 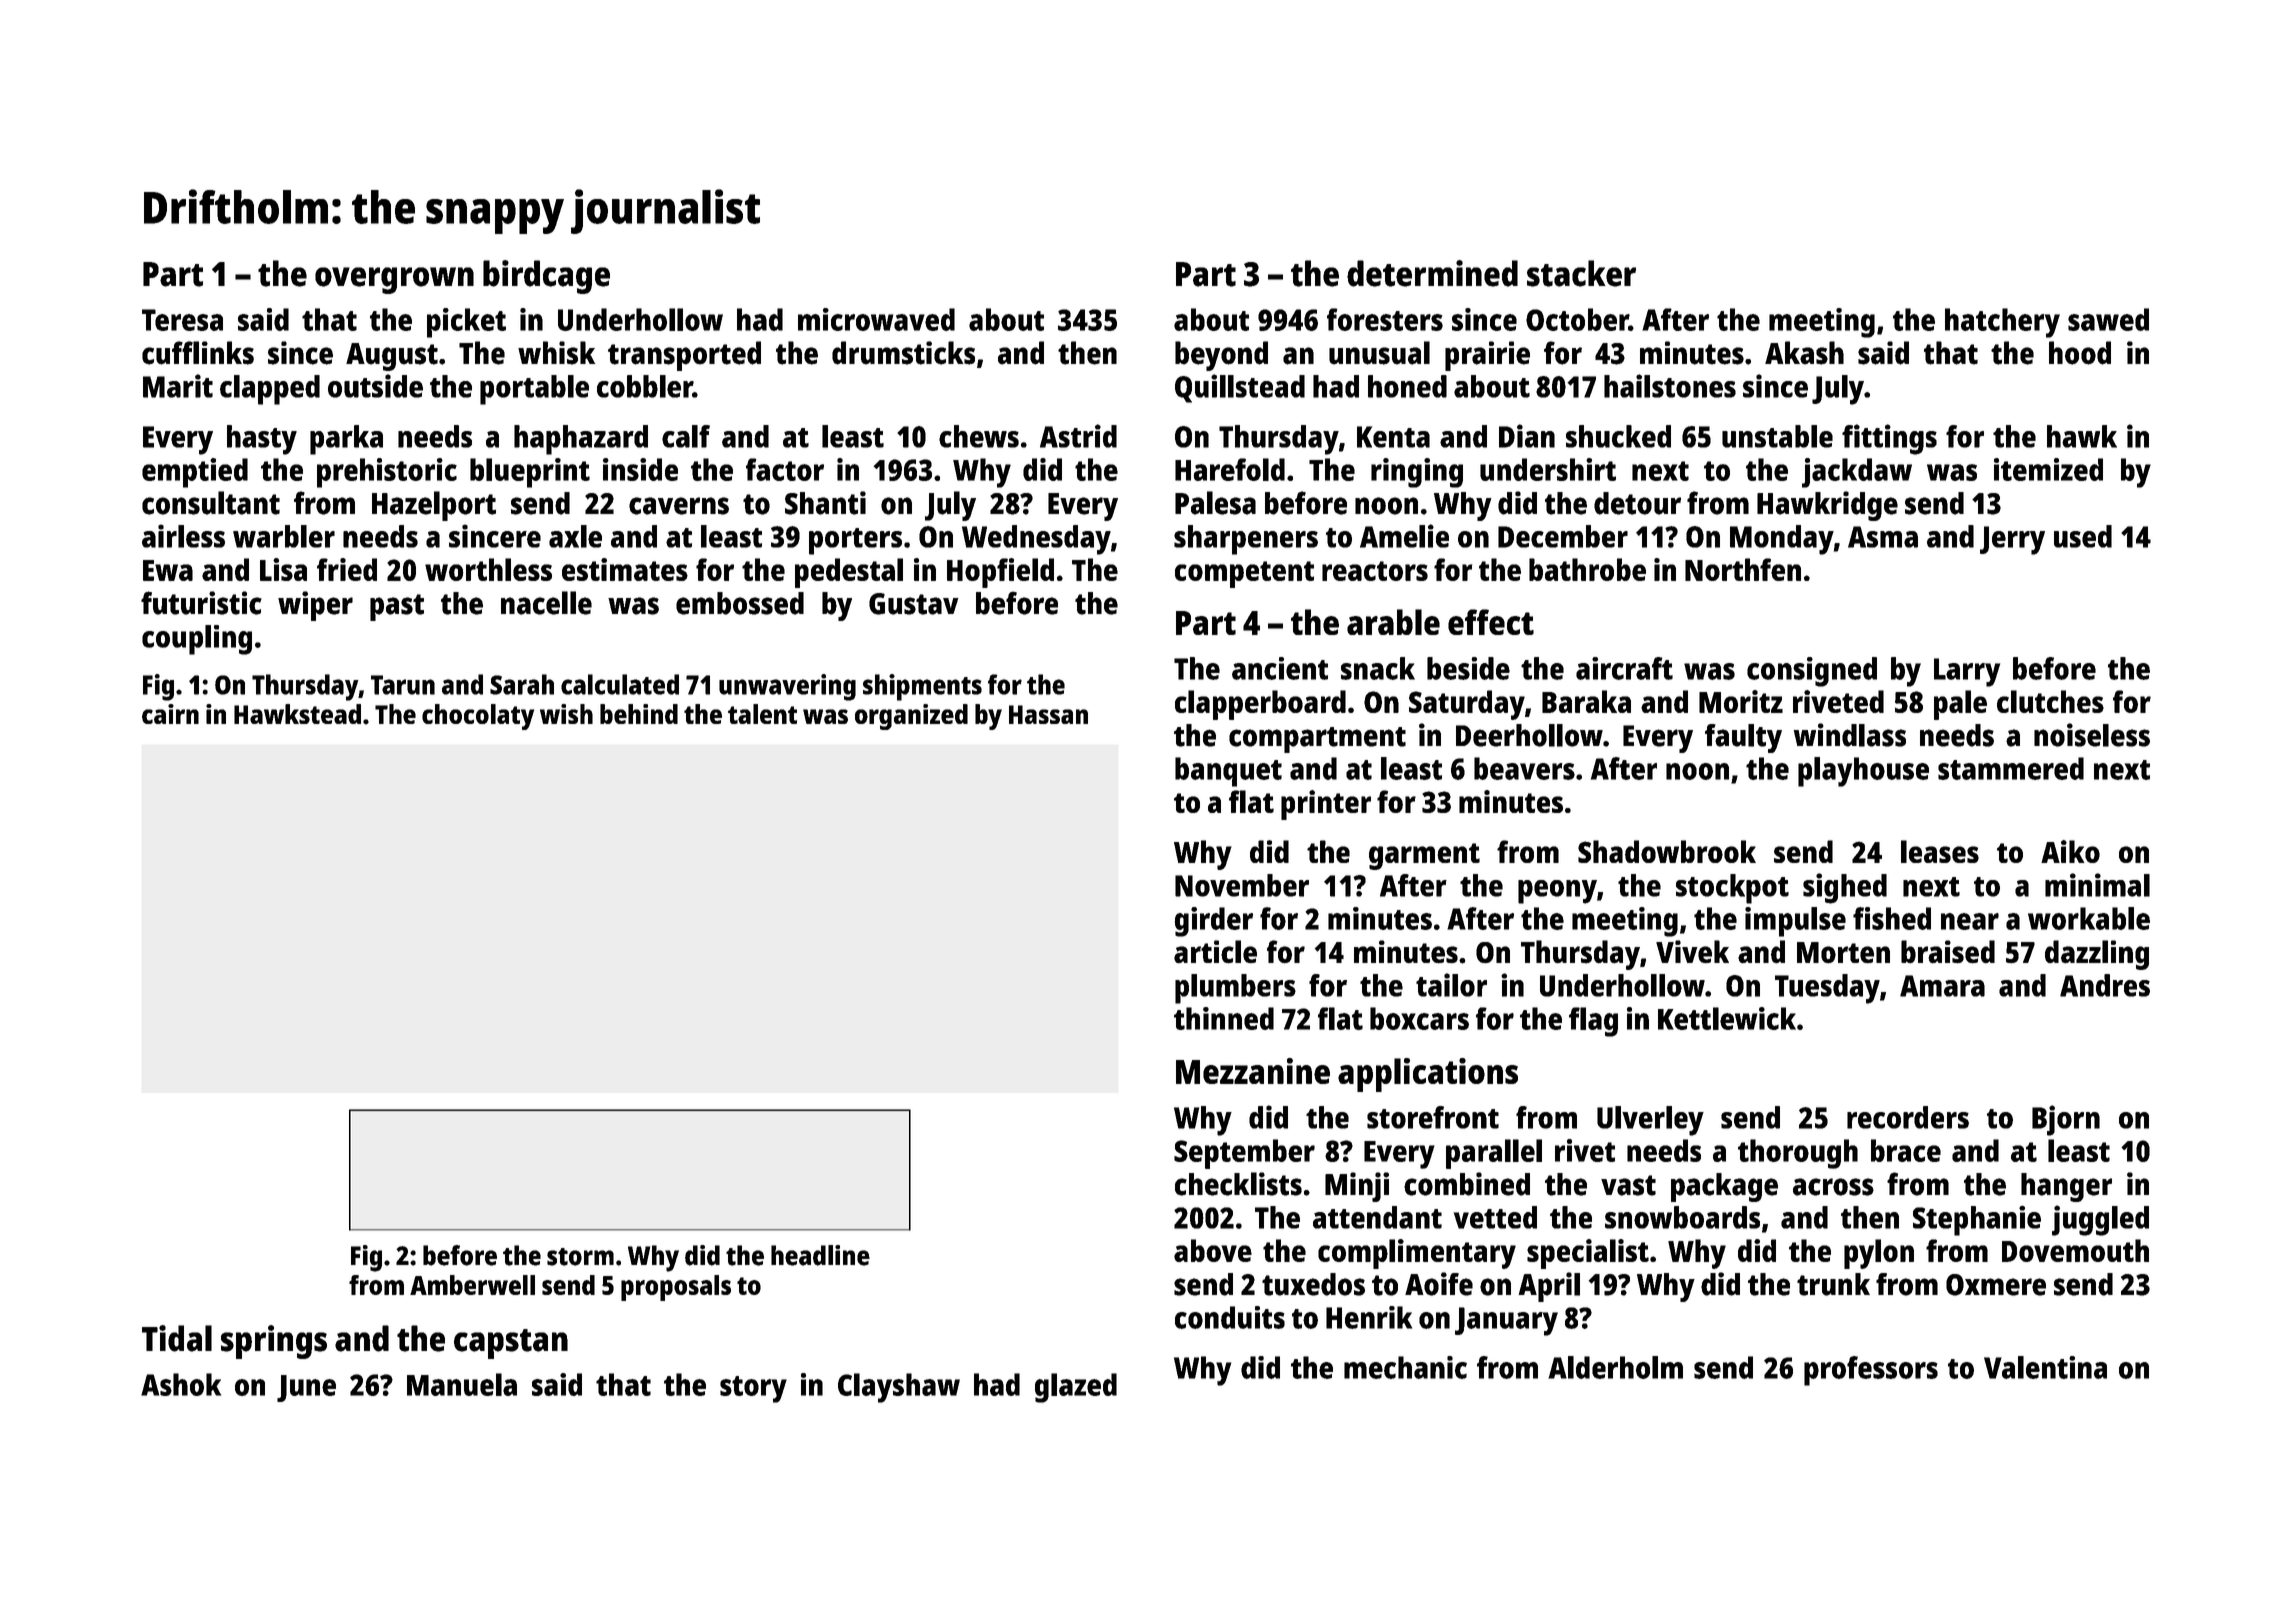 I want to click on hood, so click(x=2080, y=353).
